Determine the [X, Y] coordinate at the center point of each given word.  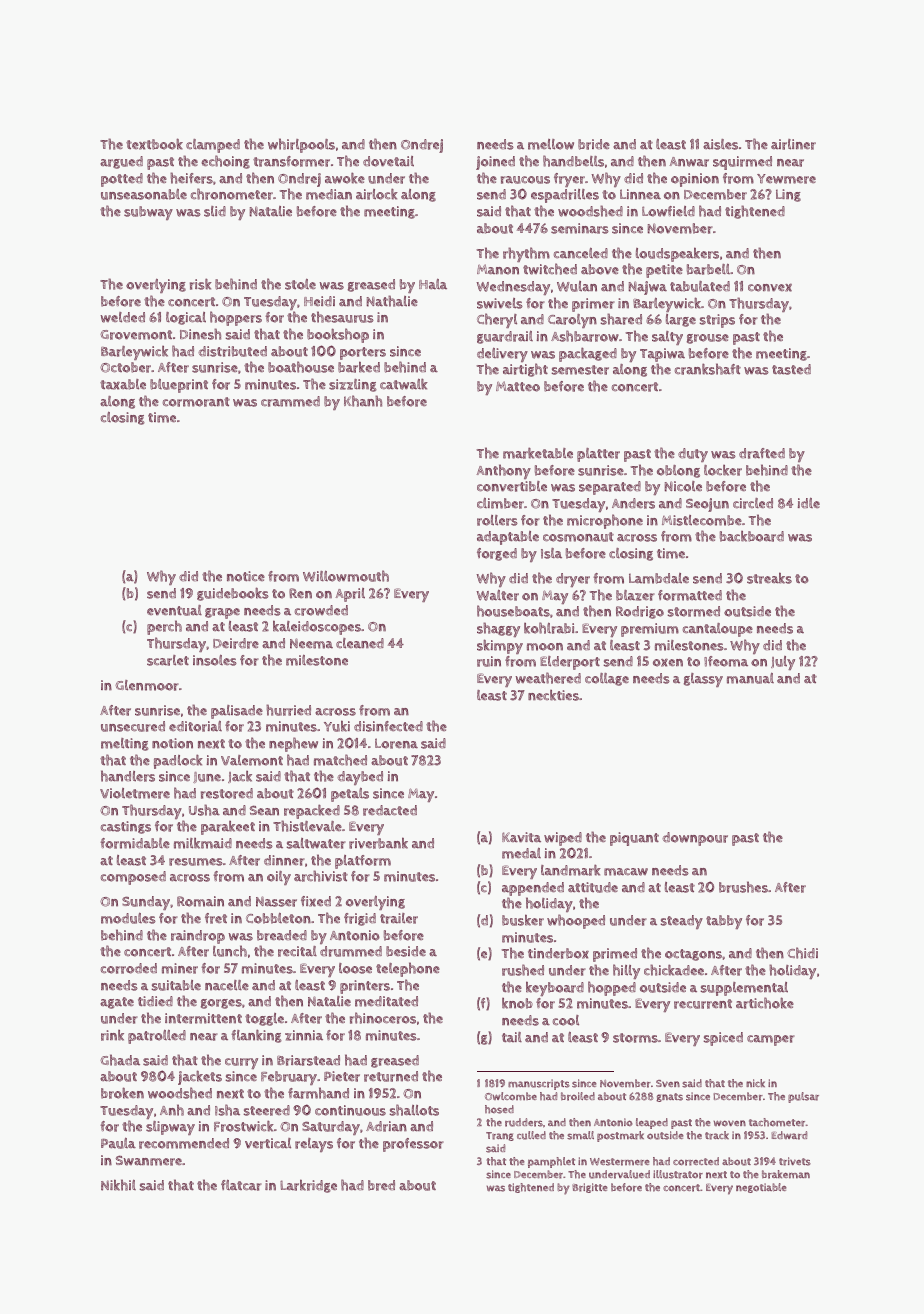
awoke [345, 178]
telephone [408, 969]
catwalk [404, 384]
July [783, 663]
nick [755, 1083]
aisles [720, 144]
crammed [290, 401]
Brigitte [590, 1188]
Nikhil [118, 1185]
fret [216, 918]
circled [753, 503]
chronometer [232, 194]
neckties [553, 695]
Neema [311, 643]
